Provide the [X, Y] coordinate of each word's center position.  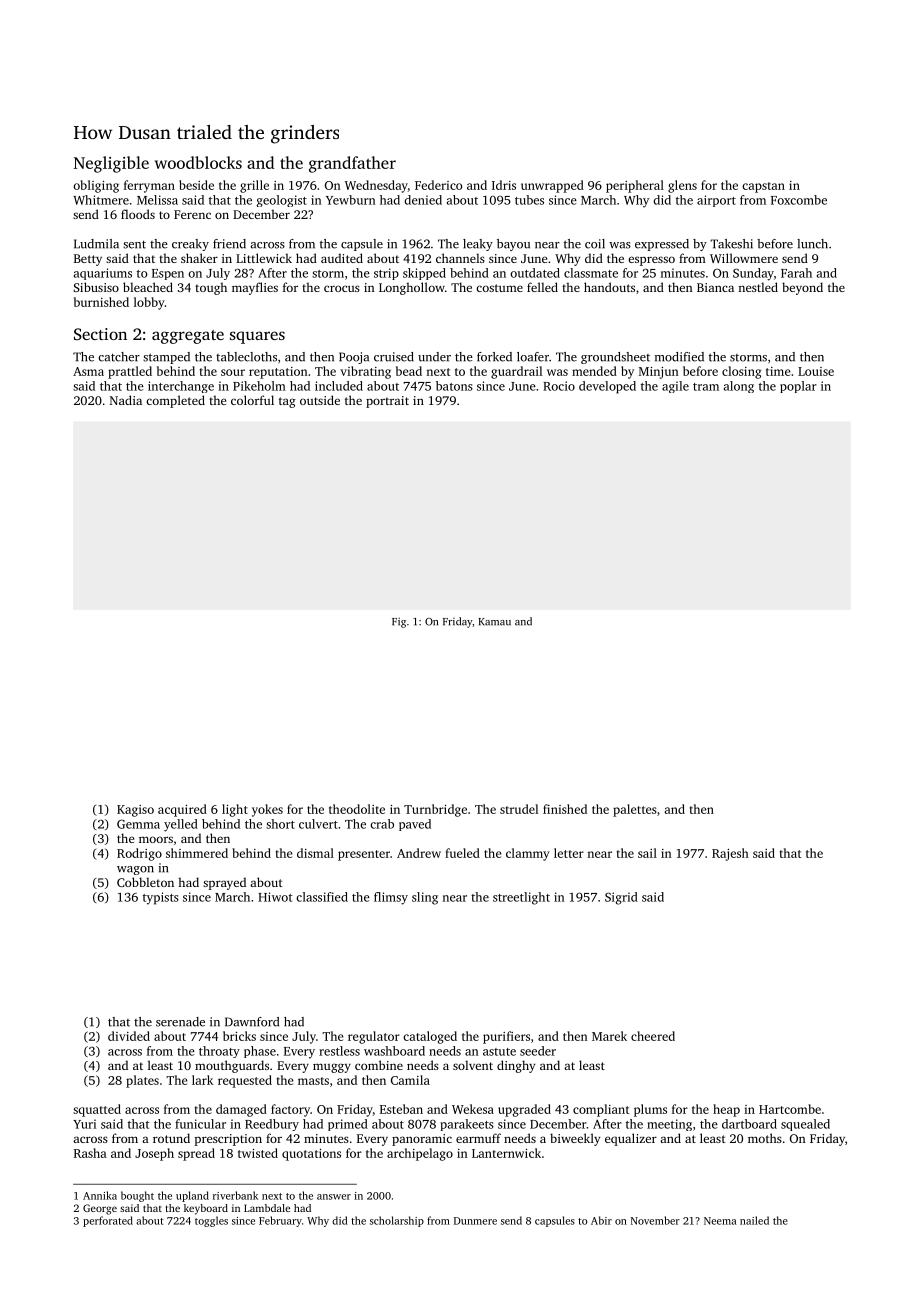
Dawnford [252, 1022]
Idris [504, 185]
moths [765, 1138]
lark [202, 1080]
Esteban [401, 1109]
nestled [758, 287]
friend [229, 244]
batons [454, 386]
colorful [252, 400]
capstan [763, 187]
